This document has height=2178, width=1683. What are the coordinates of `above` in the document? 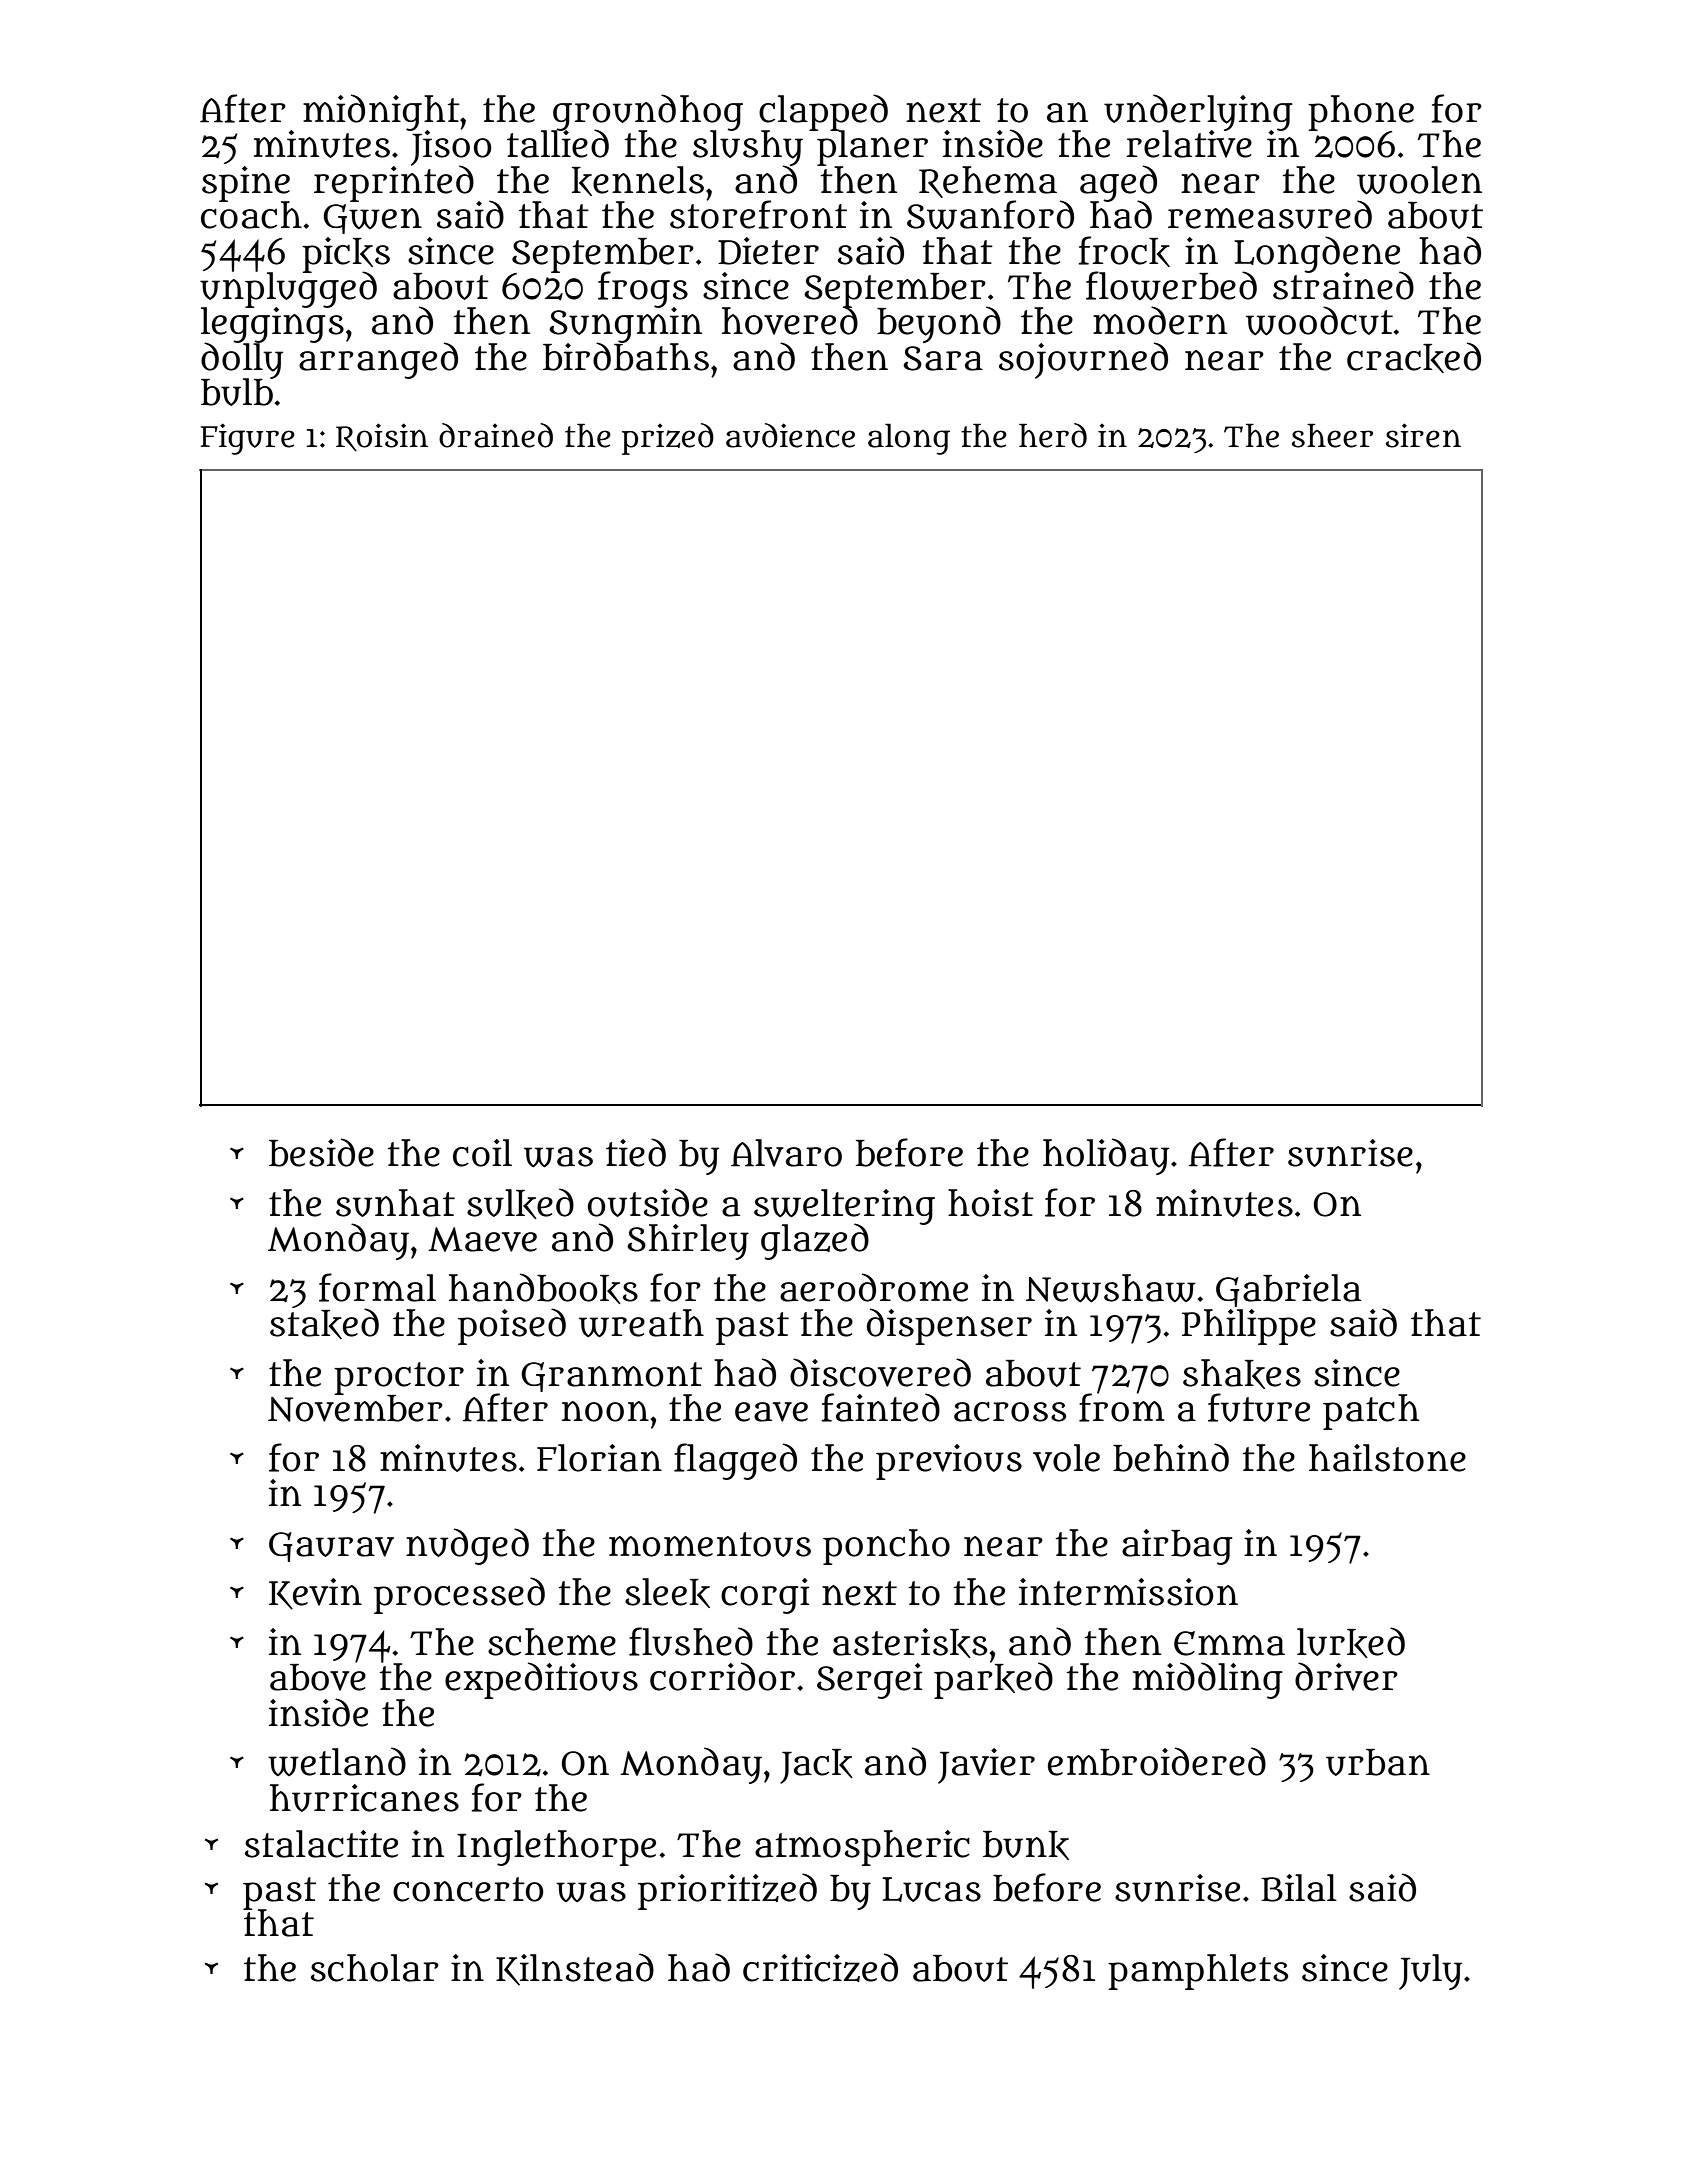 It's located at (318, 1677).
